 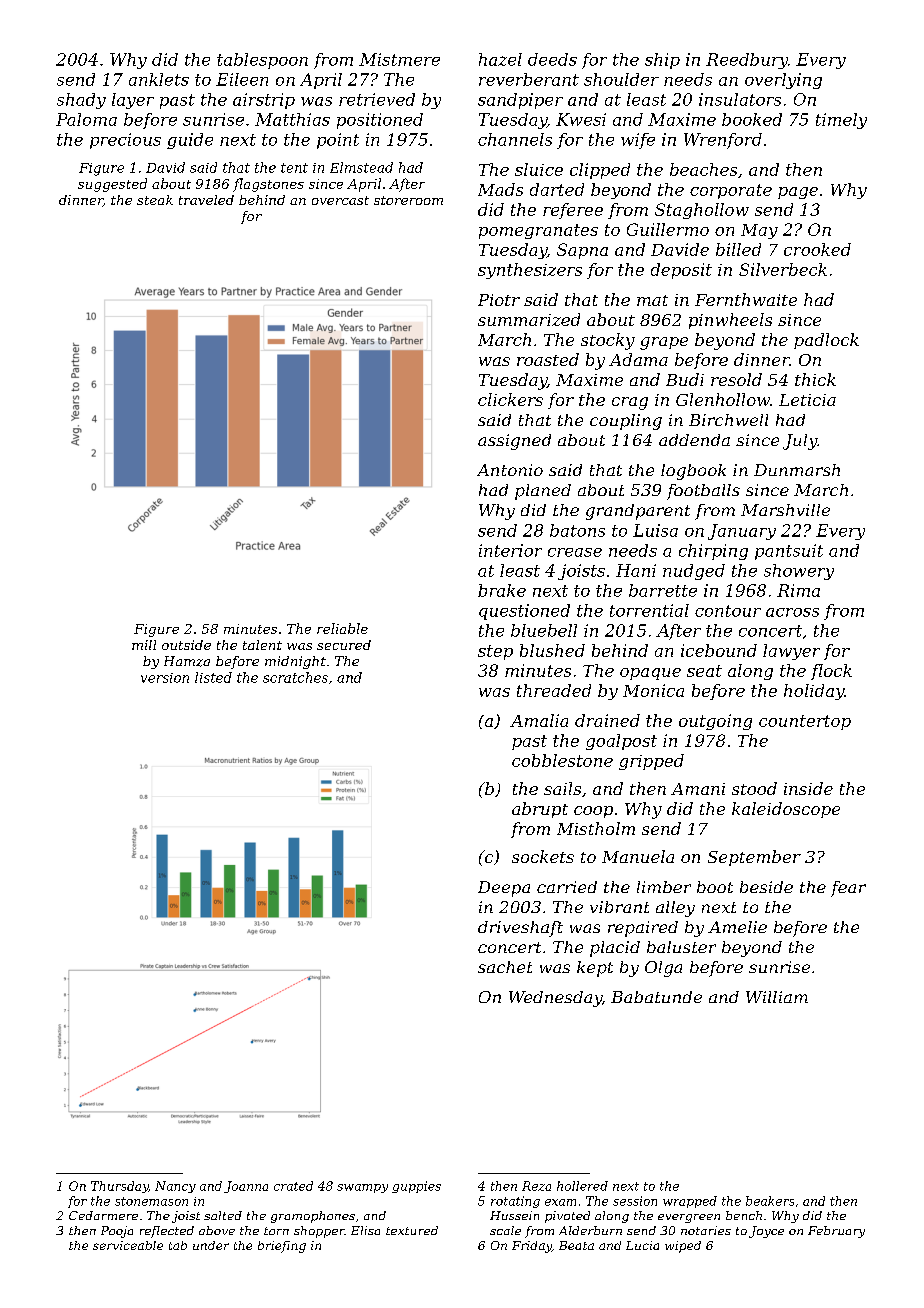 What do you see at coordinates (86, 119) in the document?
I see `Paloma` at bounding box center [86, 119].
